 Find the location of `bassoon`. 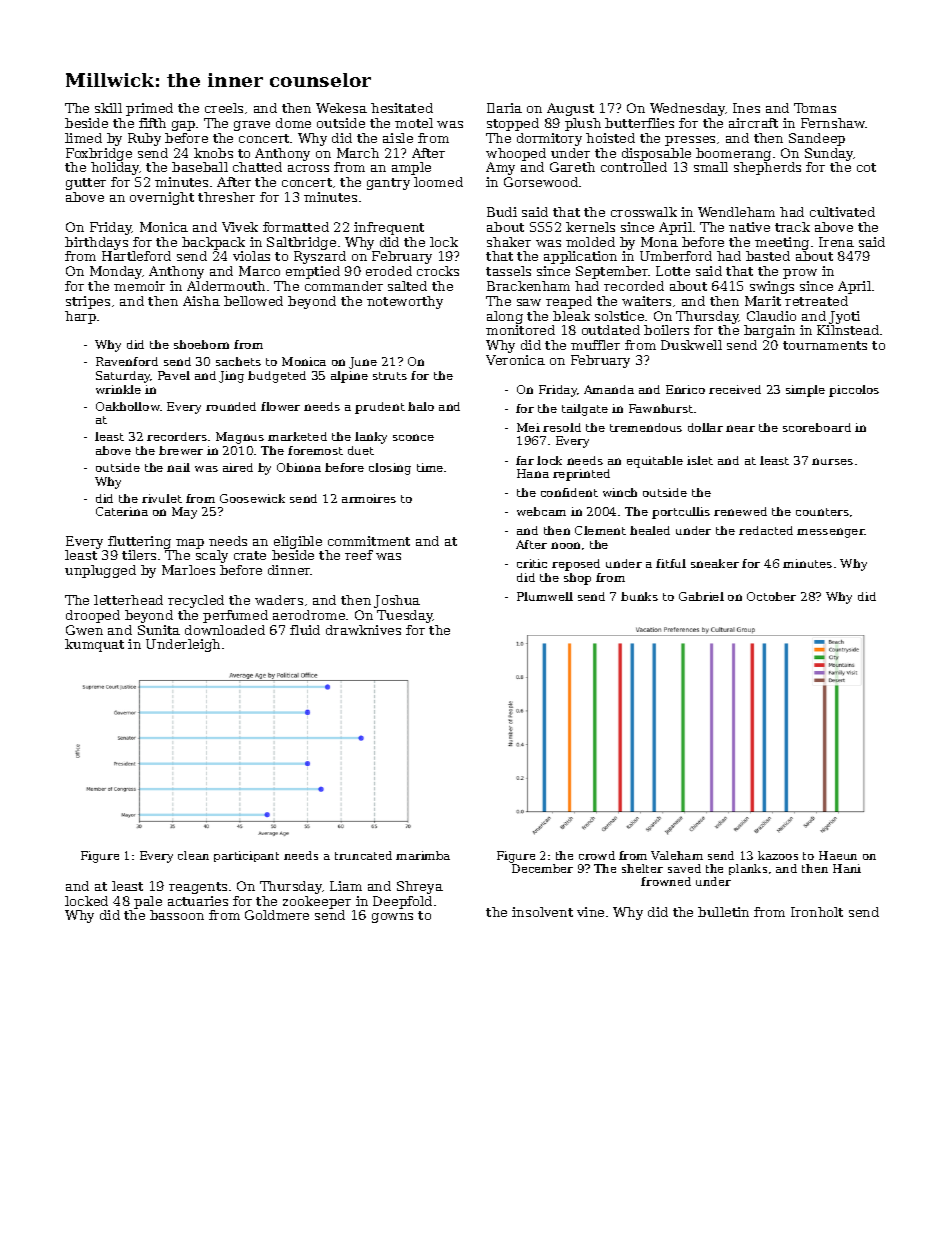

bassoon is located at coordinates (177, 915).
